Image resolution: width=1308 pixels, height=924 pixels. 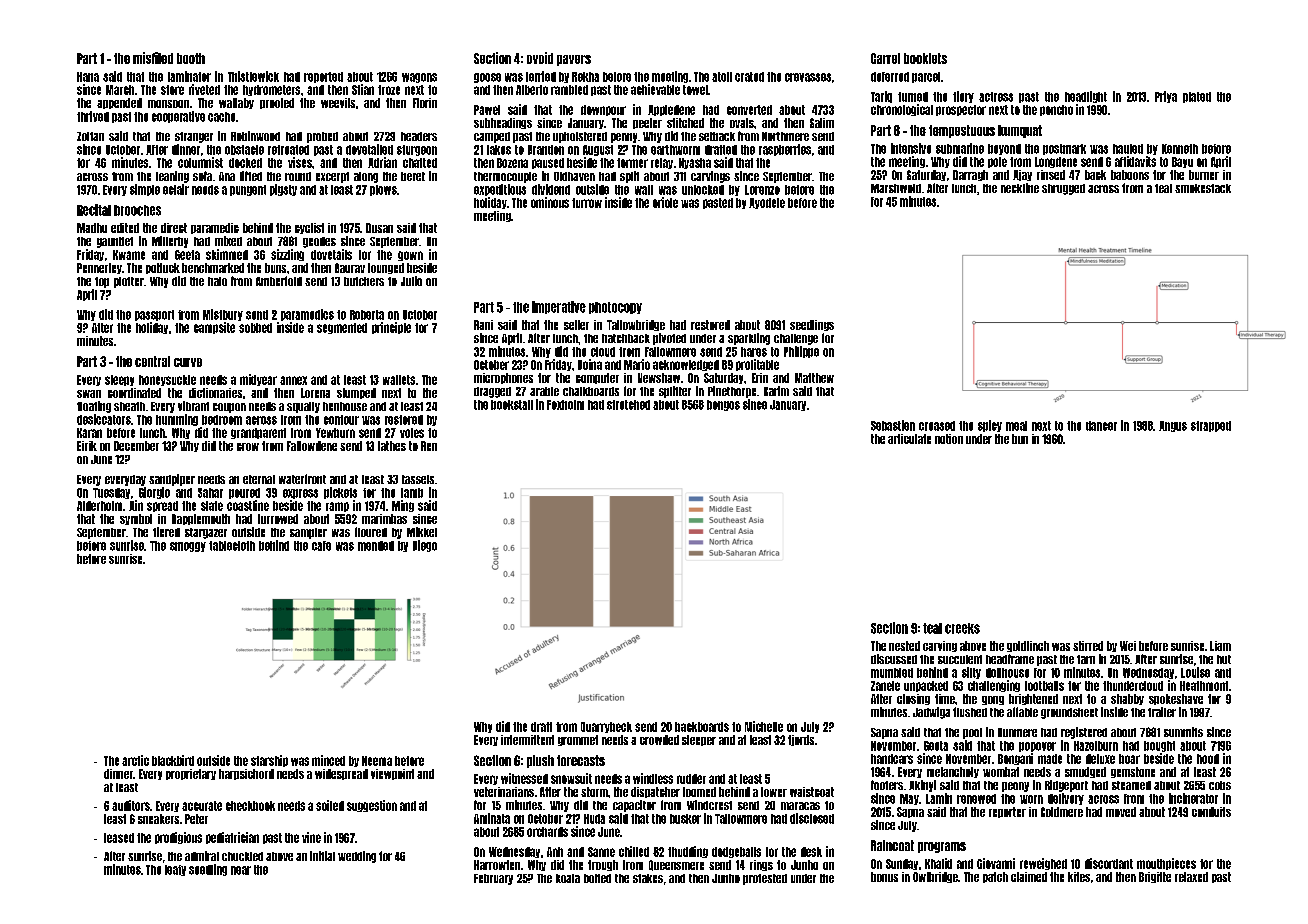 I want to click on misfiled, so click(x=153, y=58).
